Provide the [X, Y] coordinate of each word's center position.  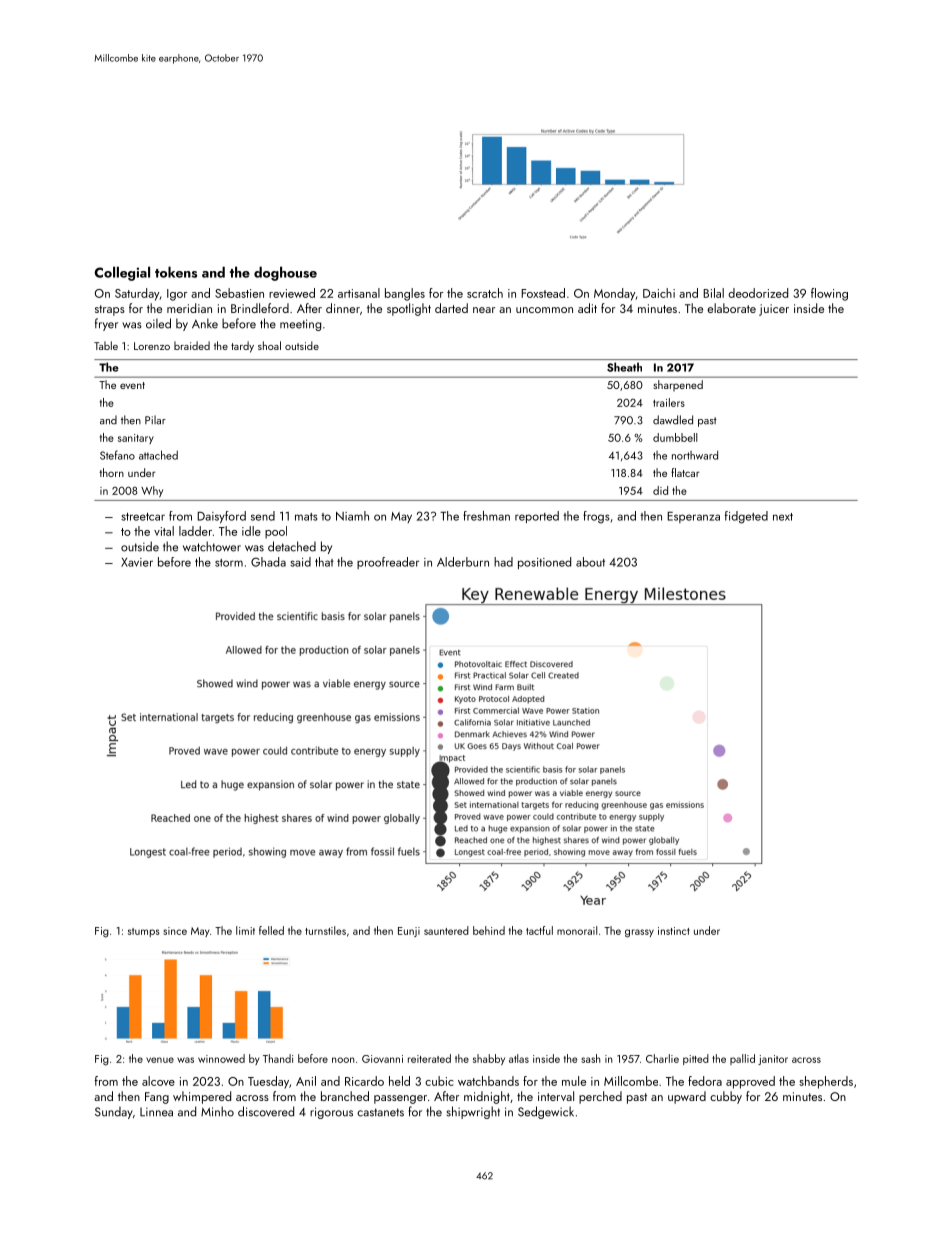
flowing [829, 294]
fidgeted [746, 517]
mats [306, 517]
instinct [674, 931]
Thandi [278, 1058]
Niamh [352, 516]
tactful [539, 930]
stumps [144, 932]
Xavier [137, 562]
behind [489, 930]
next [783, 517]
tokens [176, 272]
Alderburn [463, 562]
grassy [639, 933]
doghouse [285, 273]
